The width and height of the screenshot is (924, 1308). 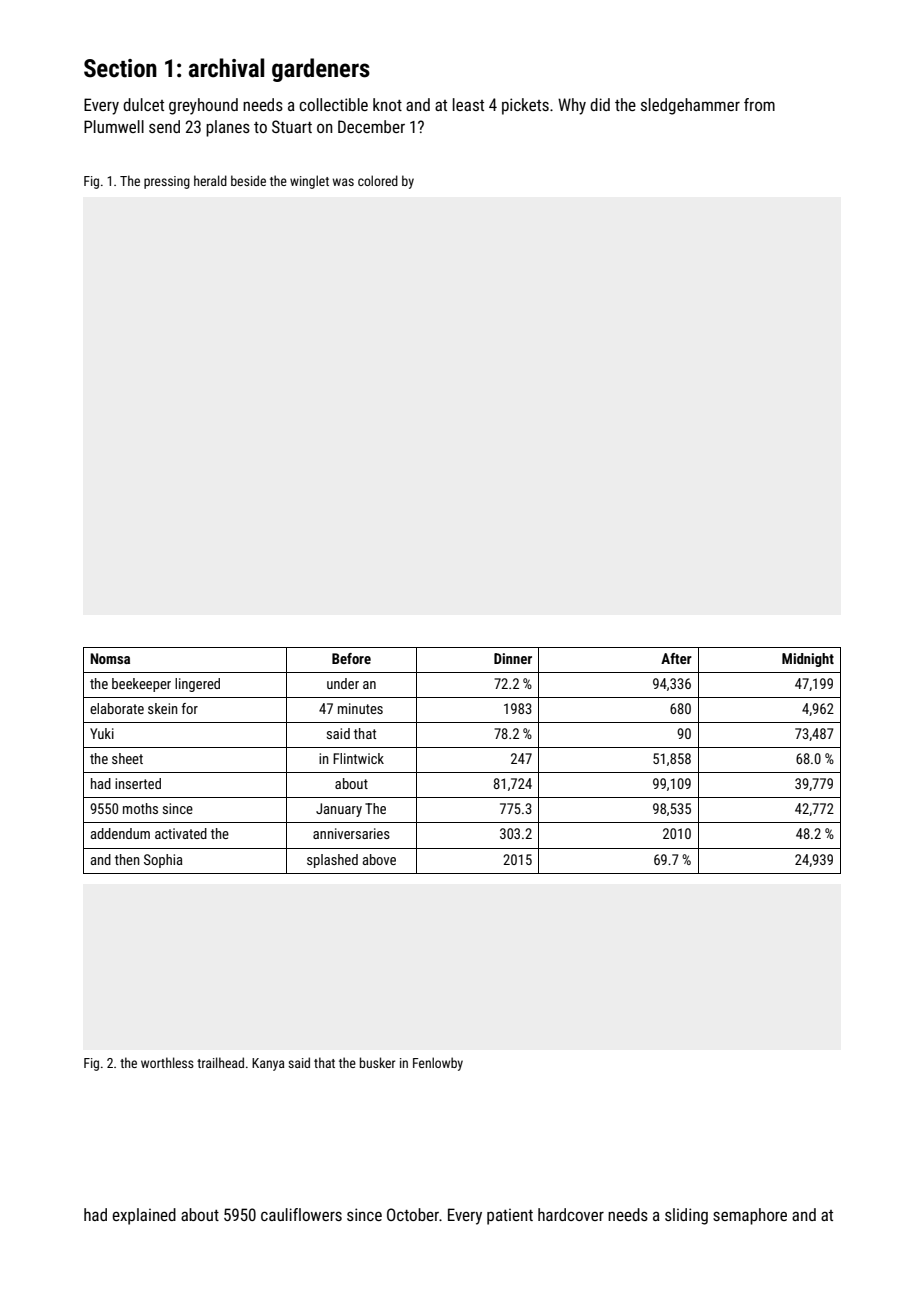 What do you see at coordinates (808, 660) in the screenshot?
I see `Midnight` at bounding box center [808, 660].
